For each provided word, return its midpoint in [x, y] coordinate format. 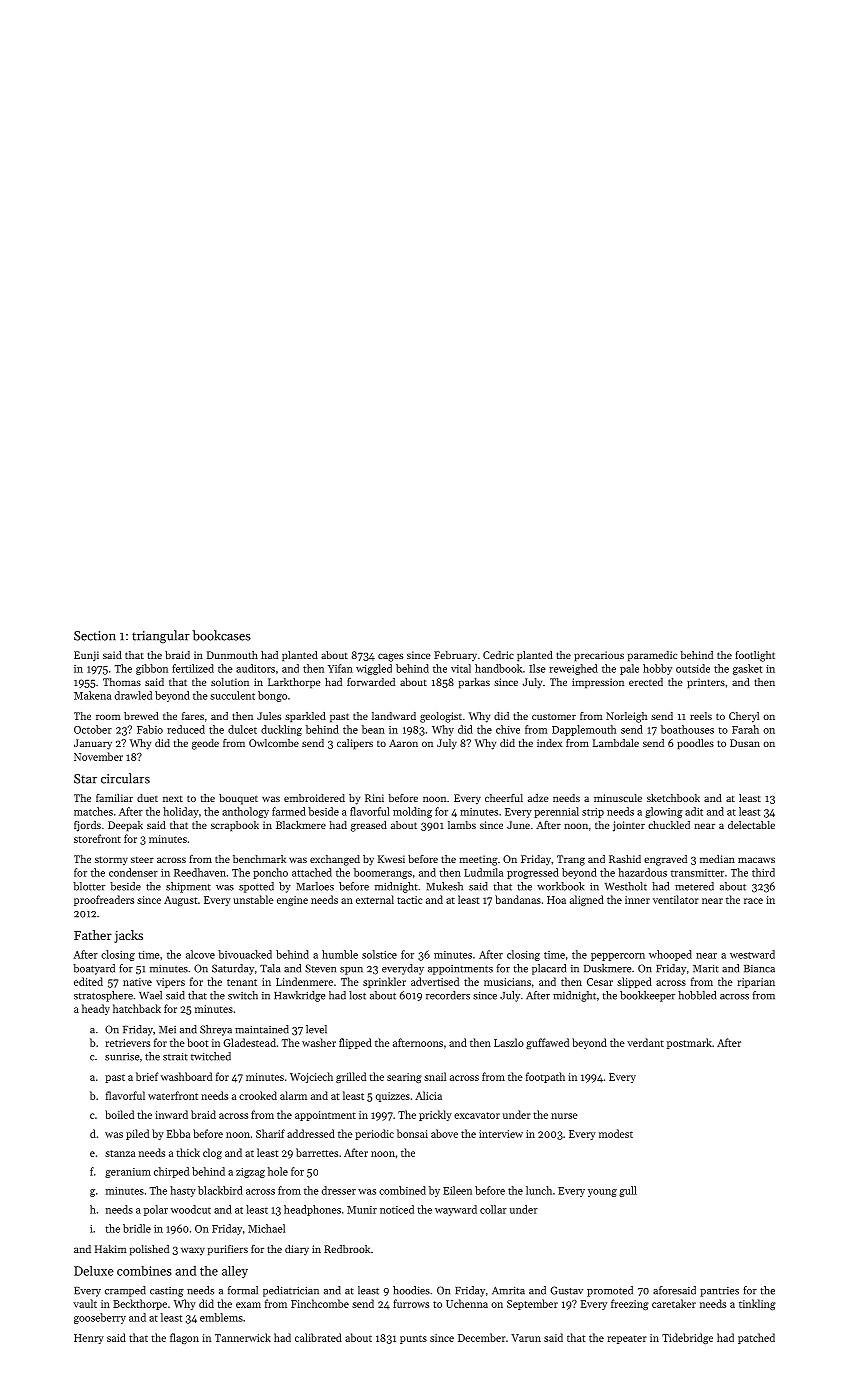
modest [616, 1133]
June [518, 825]
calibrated [318, 1337]
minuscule [618, 798]
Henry [89, 1339]
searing [404, 1078]
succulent [232, 695]
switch [243, 995]
